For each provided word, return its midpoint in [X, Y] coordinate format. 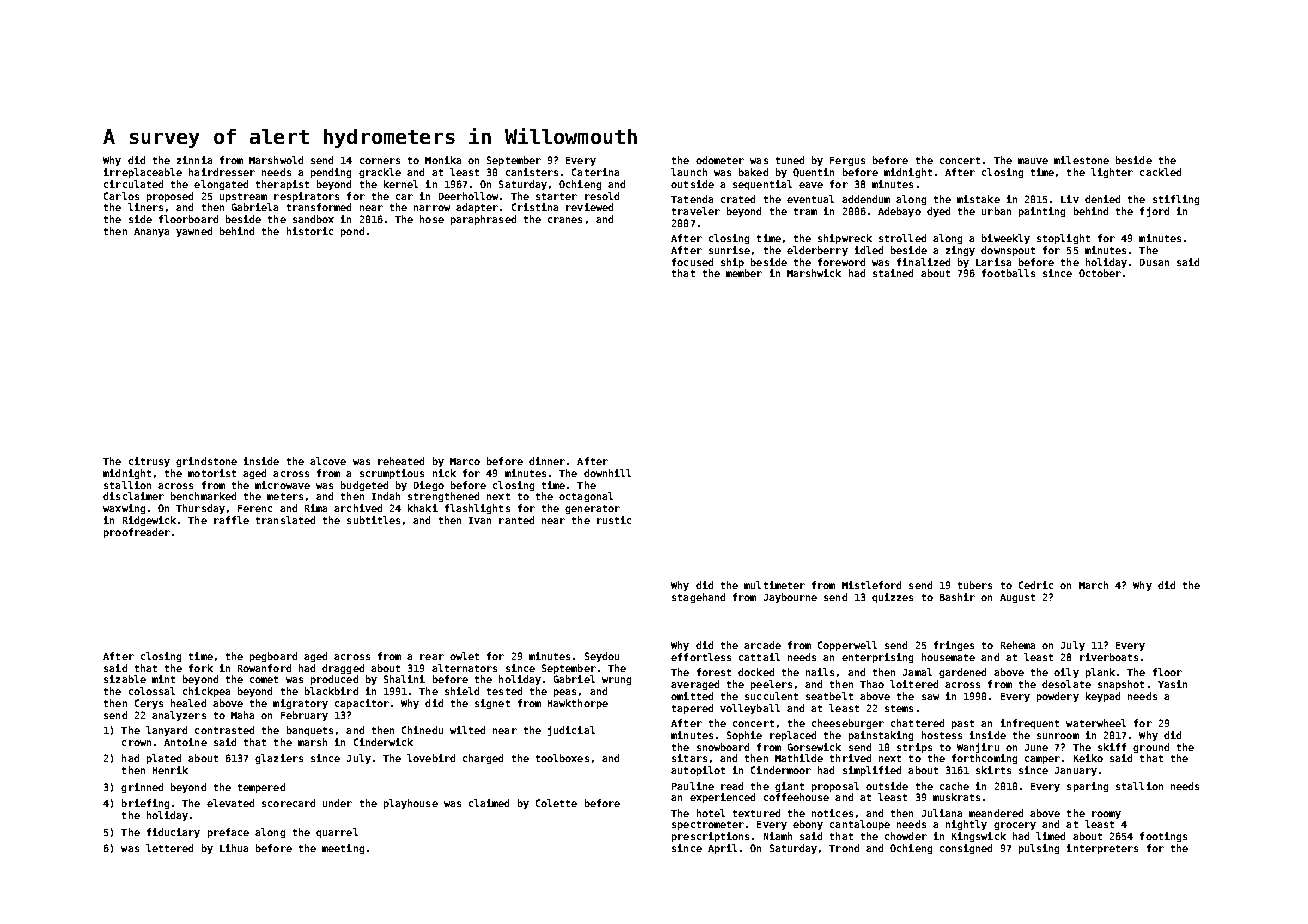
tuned [790, 160]
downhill [607, 473]
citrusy [149, 462]
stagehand [698, 598]
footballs [1008, 273]
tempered [261, 788]
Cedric [1036, 585]
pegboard [273, 657]
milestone [1081, 160]
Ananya [151, 232]
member [744, 273]
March [1093, 585]
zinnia [194, 160]
